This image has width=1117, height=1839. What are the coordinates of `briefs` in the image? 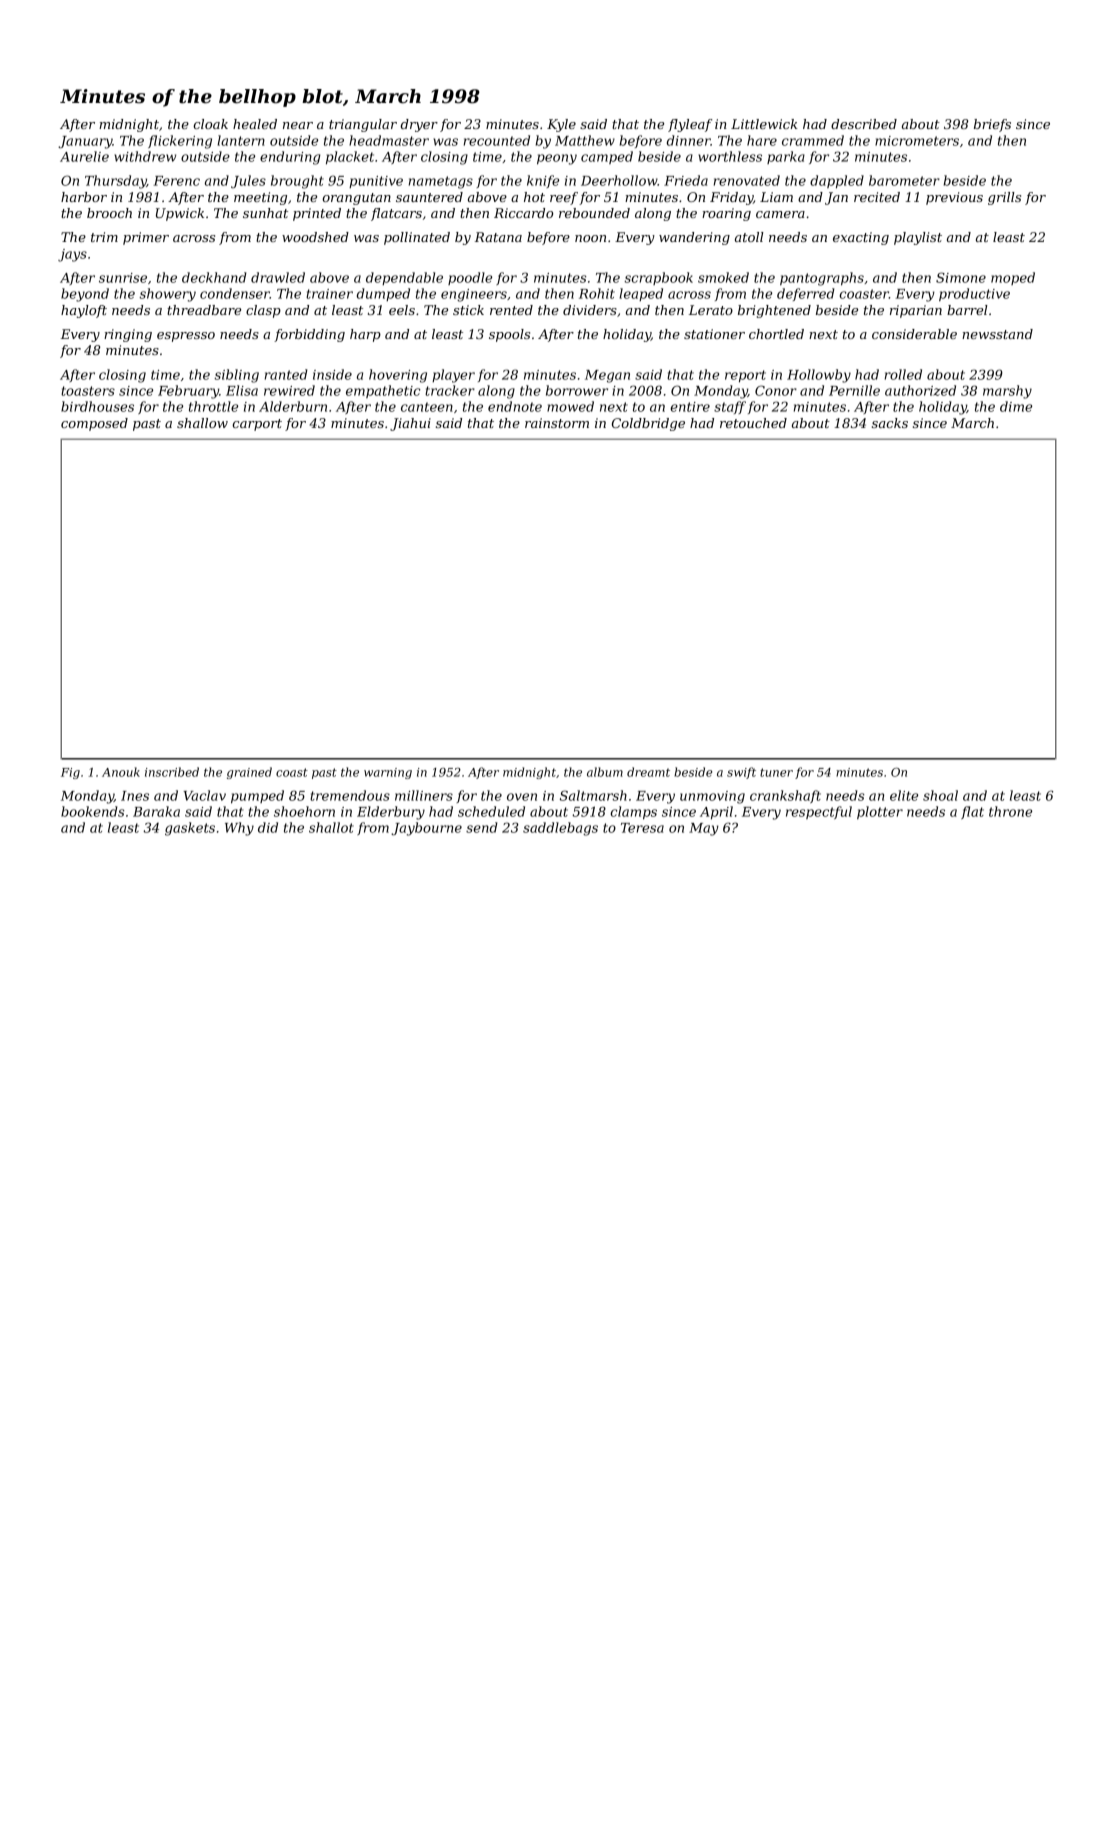 It's located at (992, 125).
